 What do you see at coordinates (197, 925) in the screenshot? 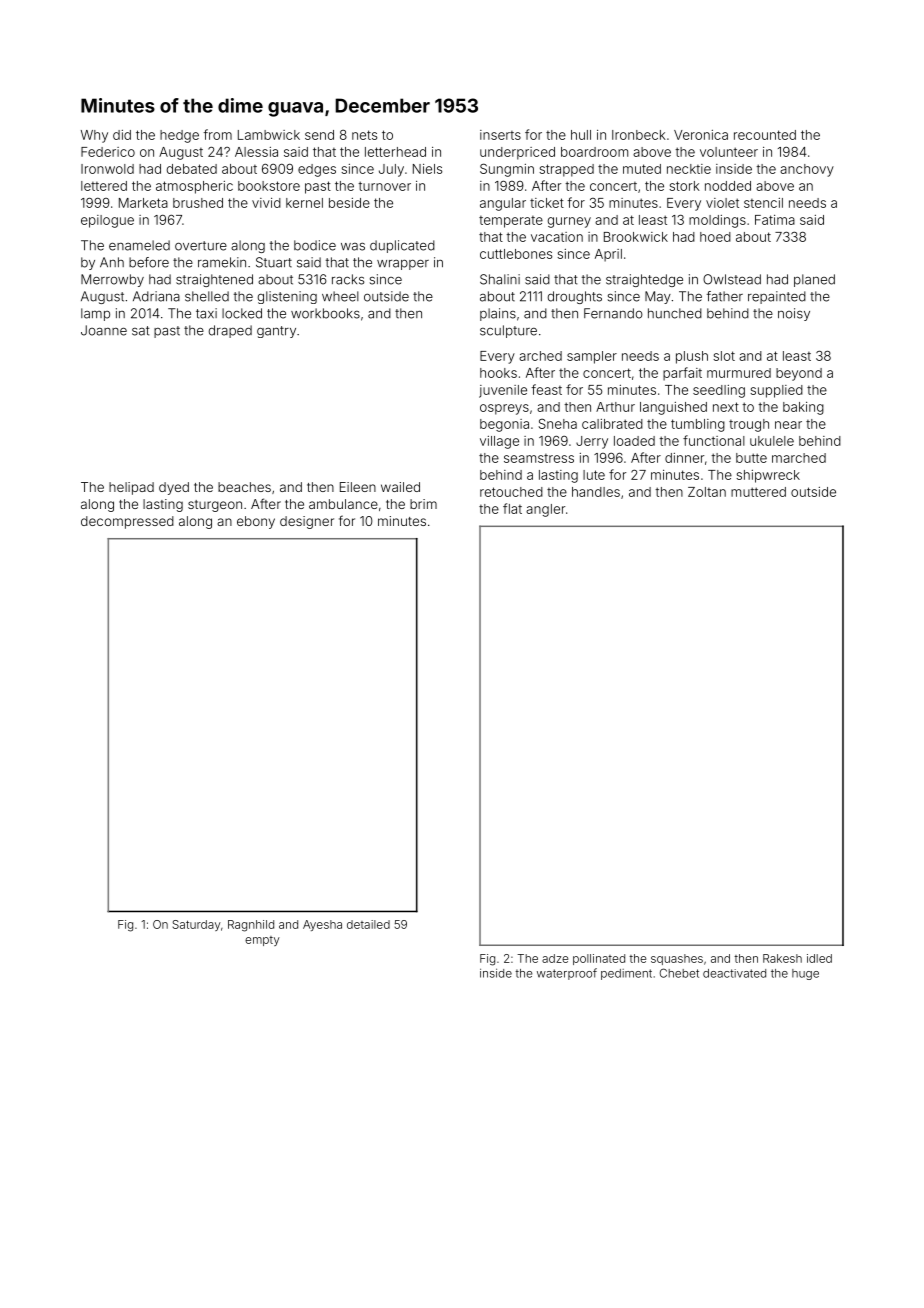
I see `Saturday` at bounding box center [197, 925].
